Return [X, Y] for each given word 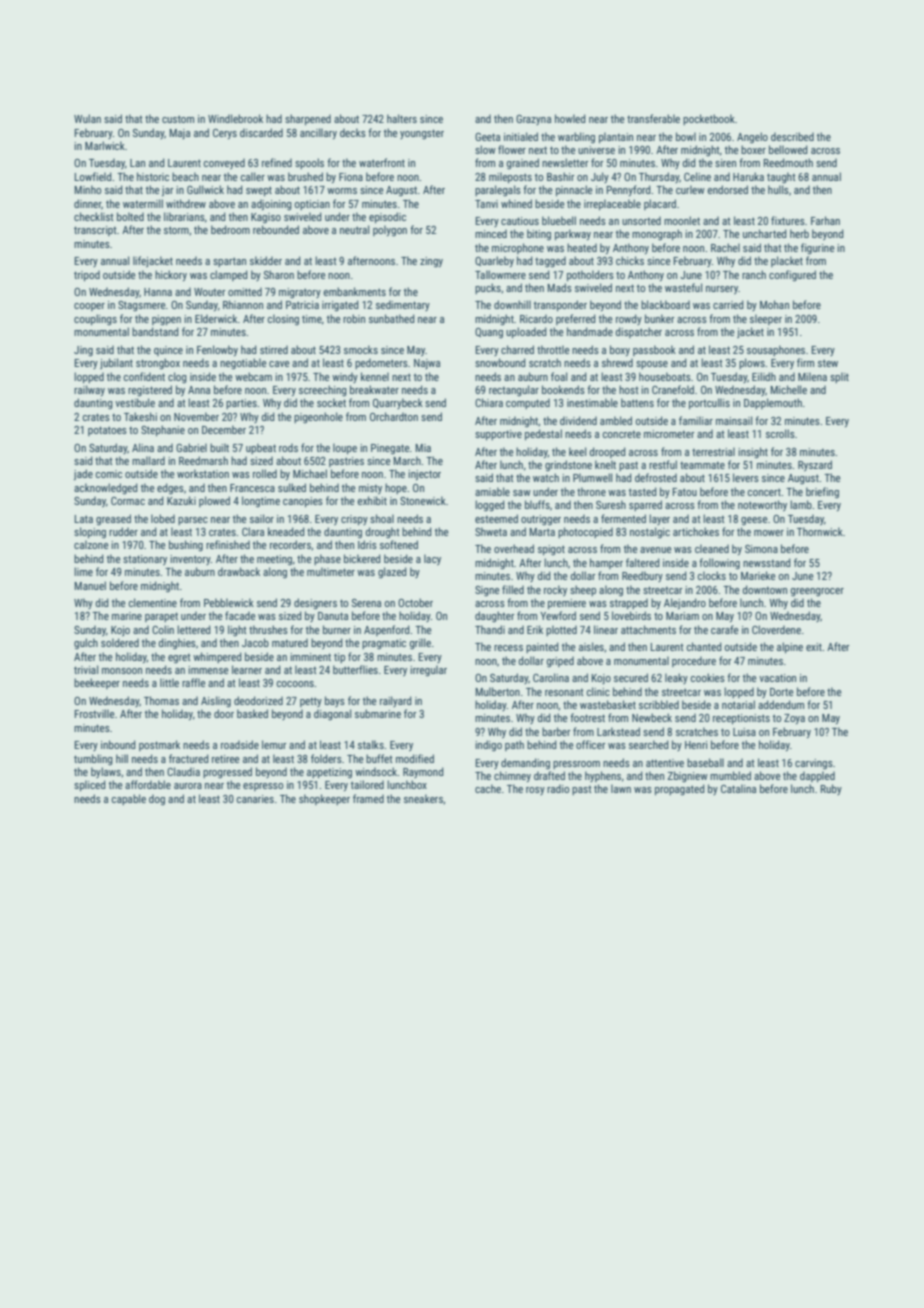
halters [402, 118]
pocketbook [709, 119]
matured [290, 642]
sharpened [308, 119]
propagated [680, 790]
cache [488, 788]
